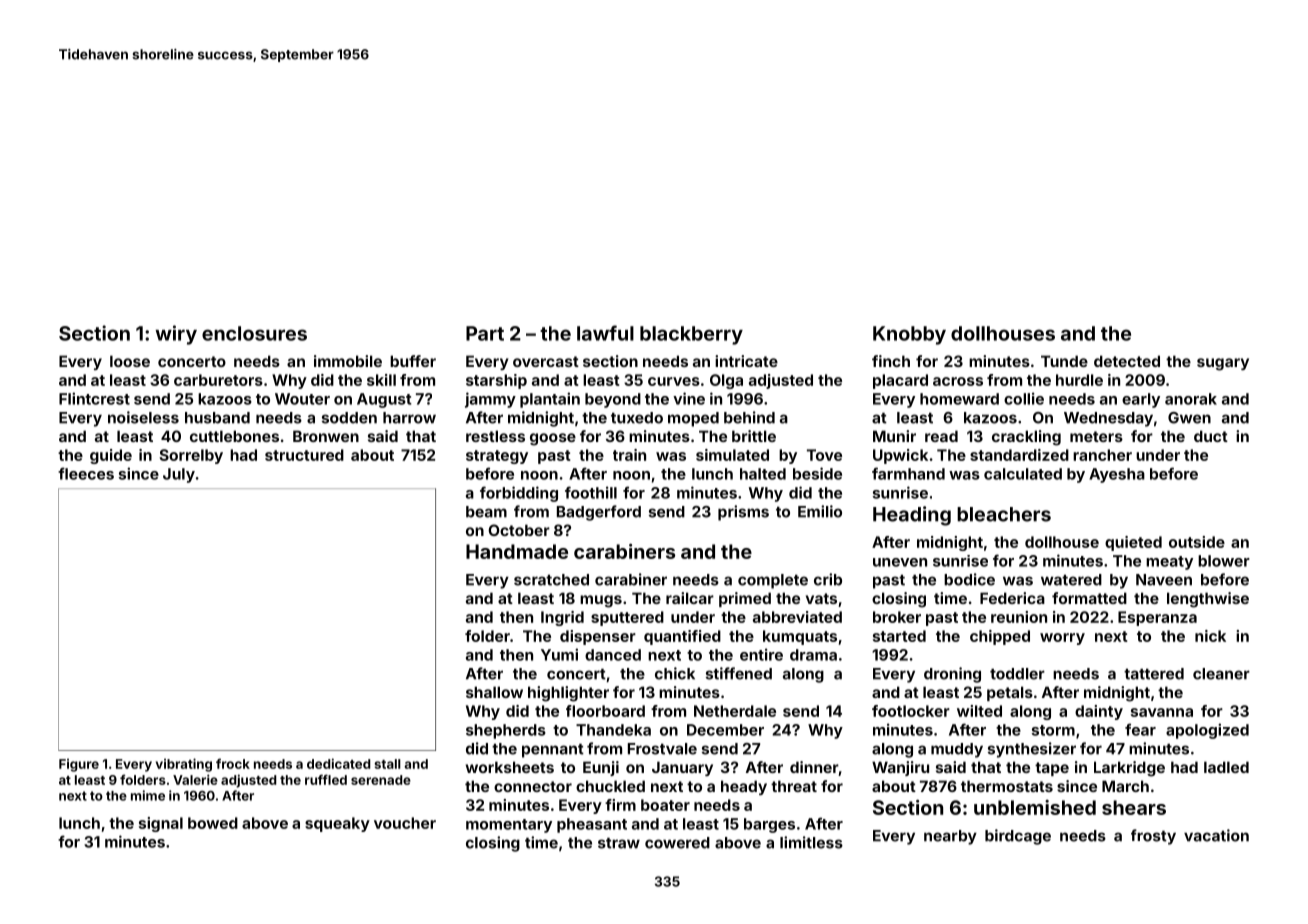  Describe the element at coordinates (743, 513) in the screenshot. I see `prisms` at that location.
